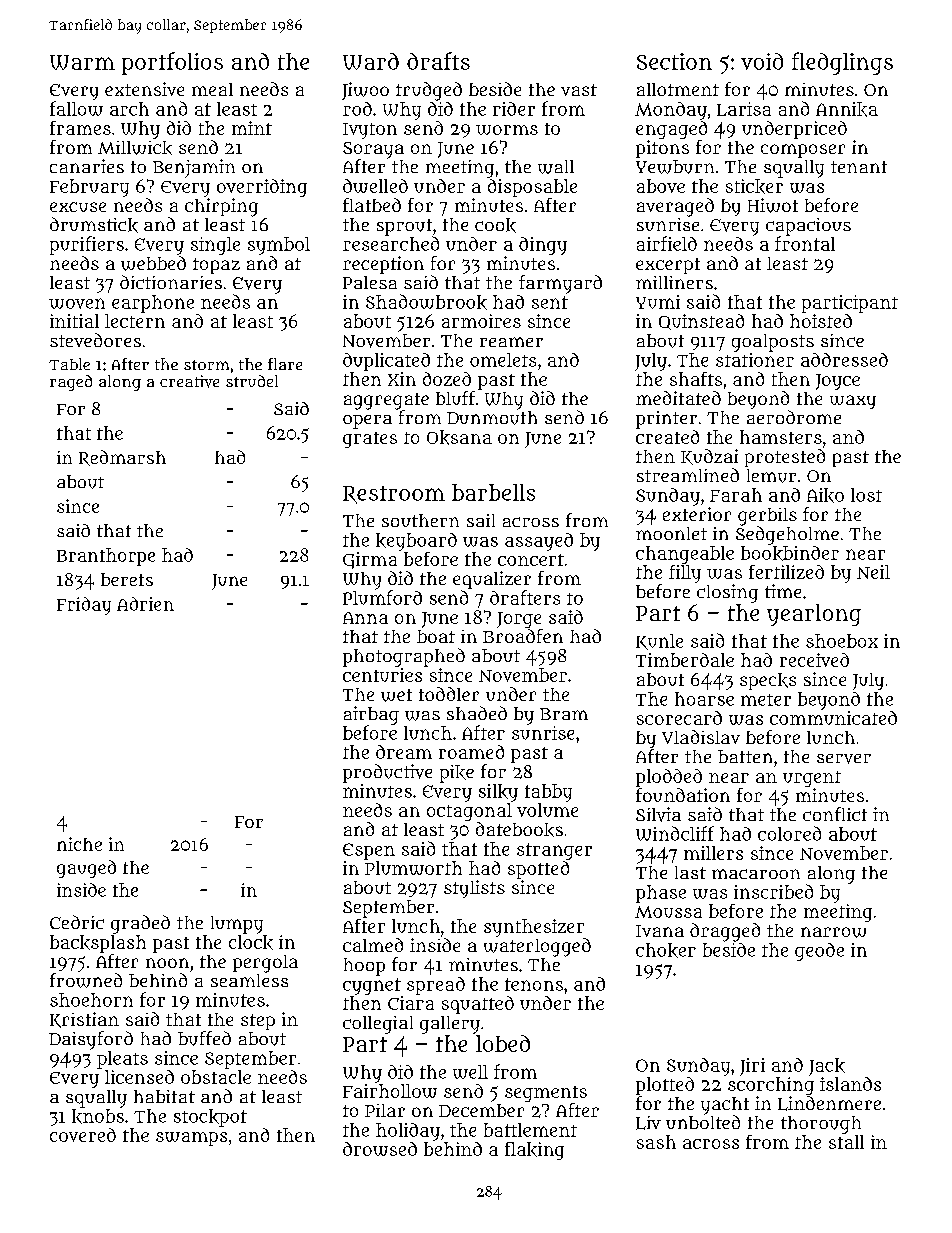 This screenshot has width=952, height=1233. Describe the element at coordinates (371, 61) in the screenshot. I see `Ward` at that location.
